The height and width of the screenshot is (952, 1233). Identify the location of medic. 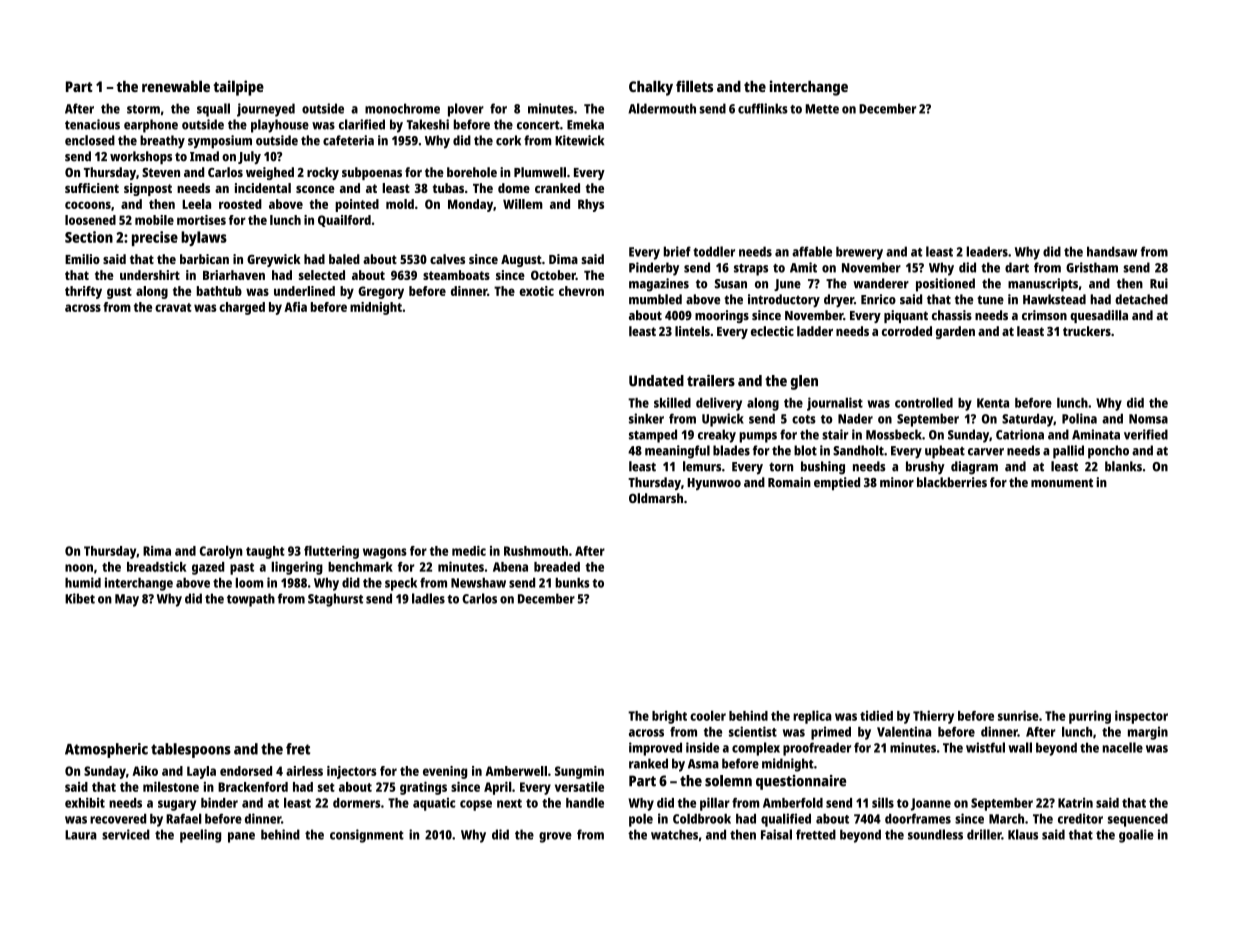
(469, 551).
